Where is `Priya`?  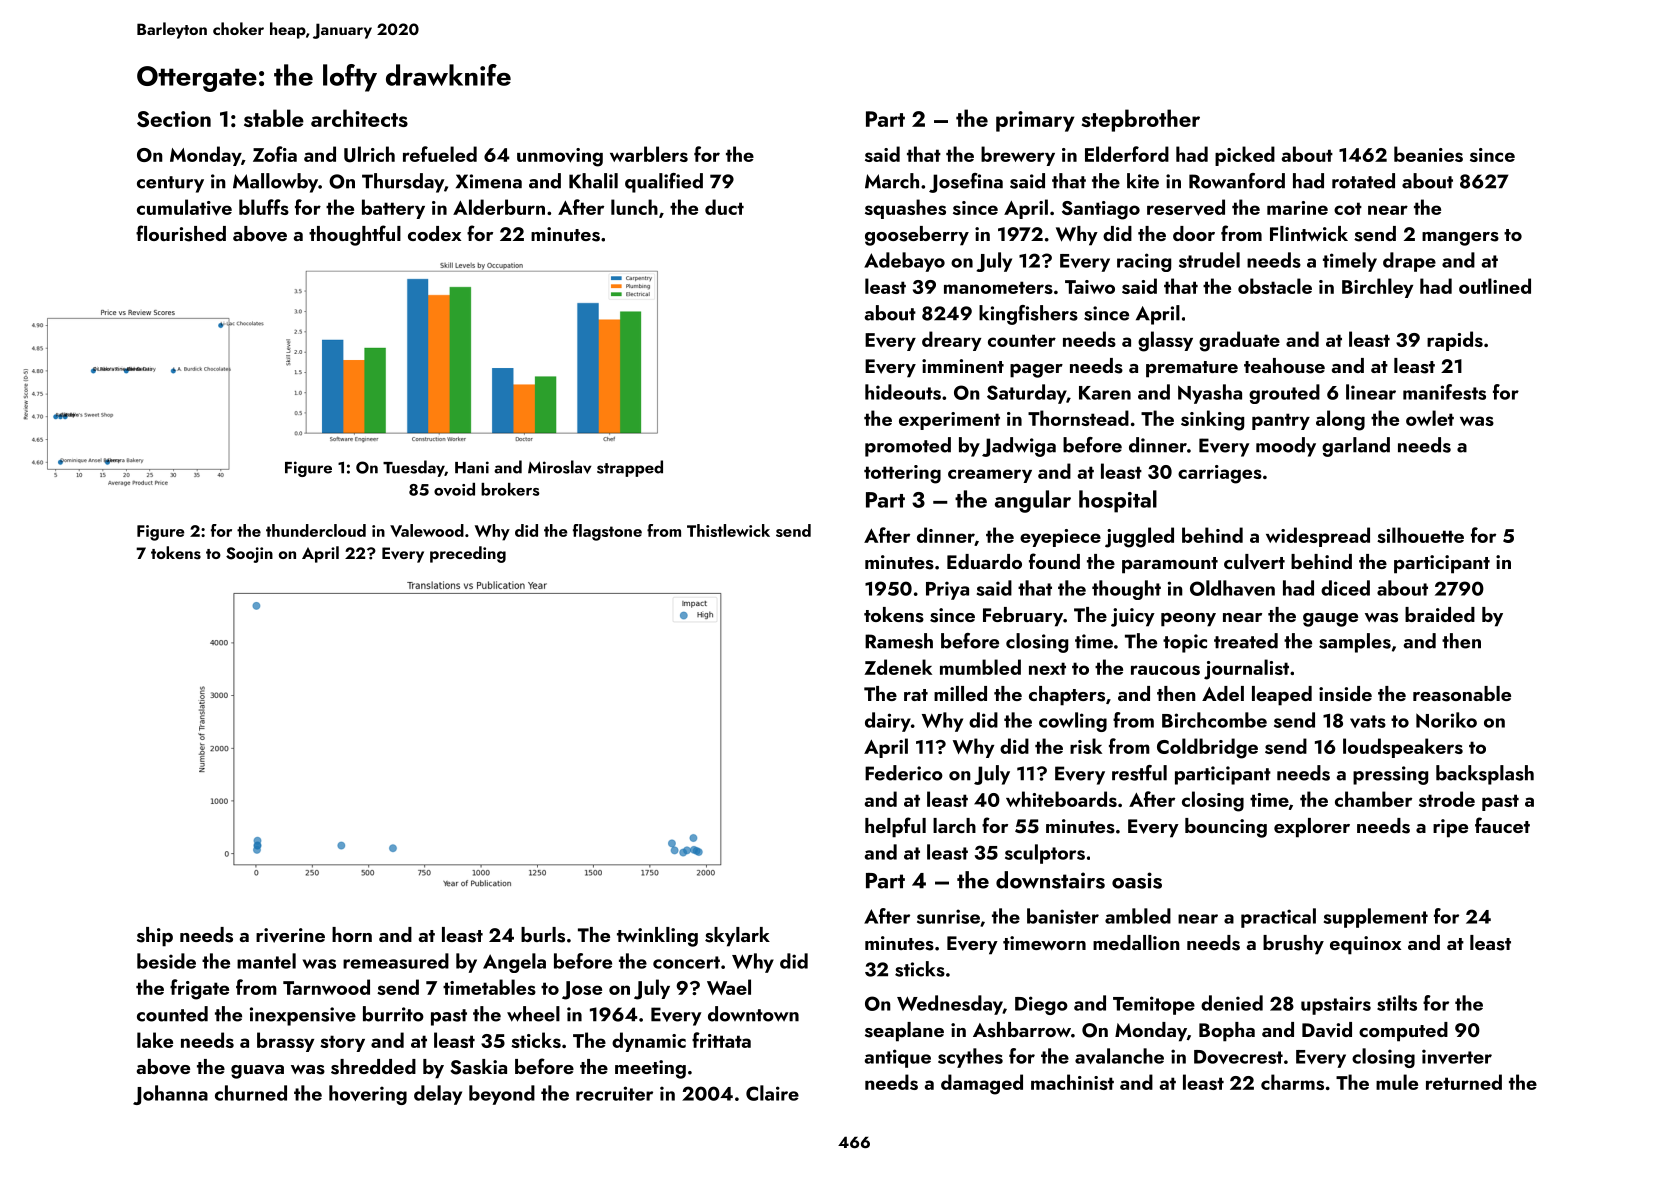 Priya is located at coordinates (947, 590).
